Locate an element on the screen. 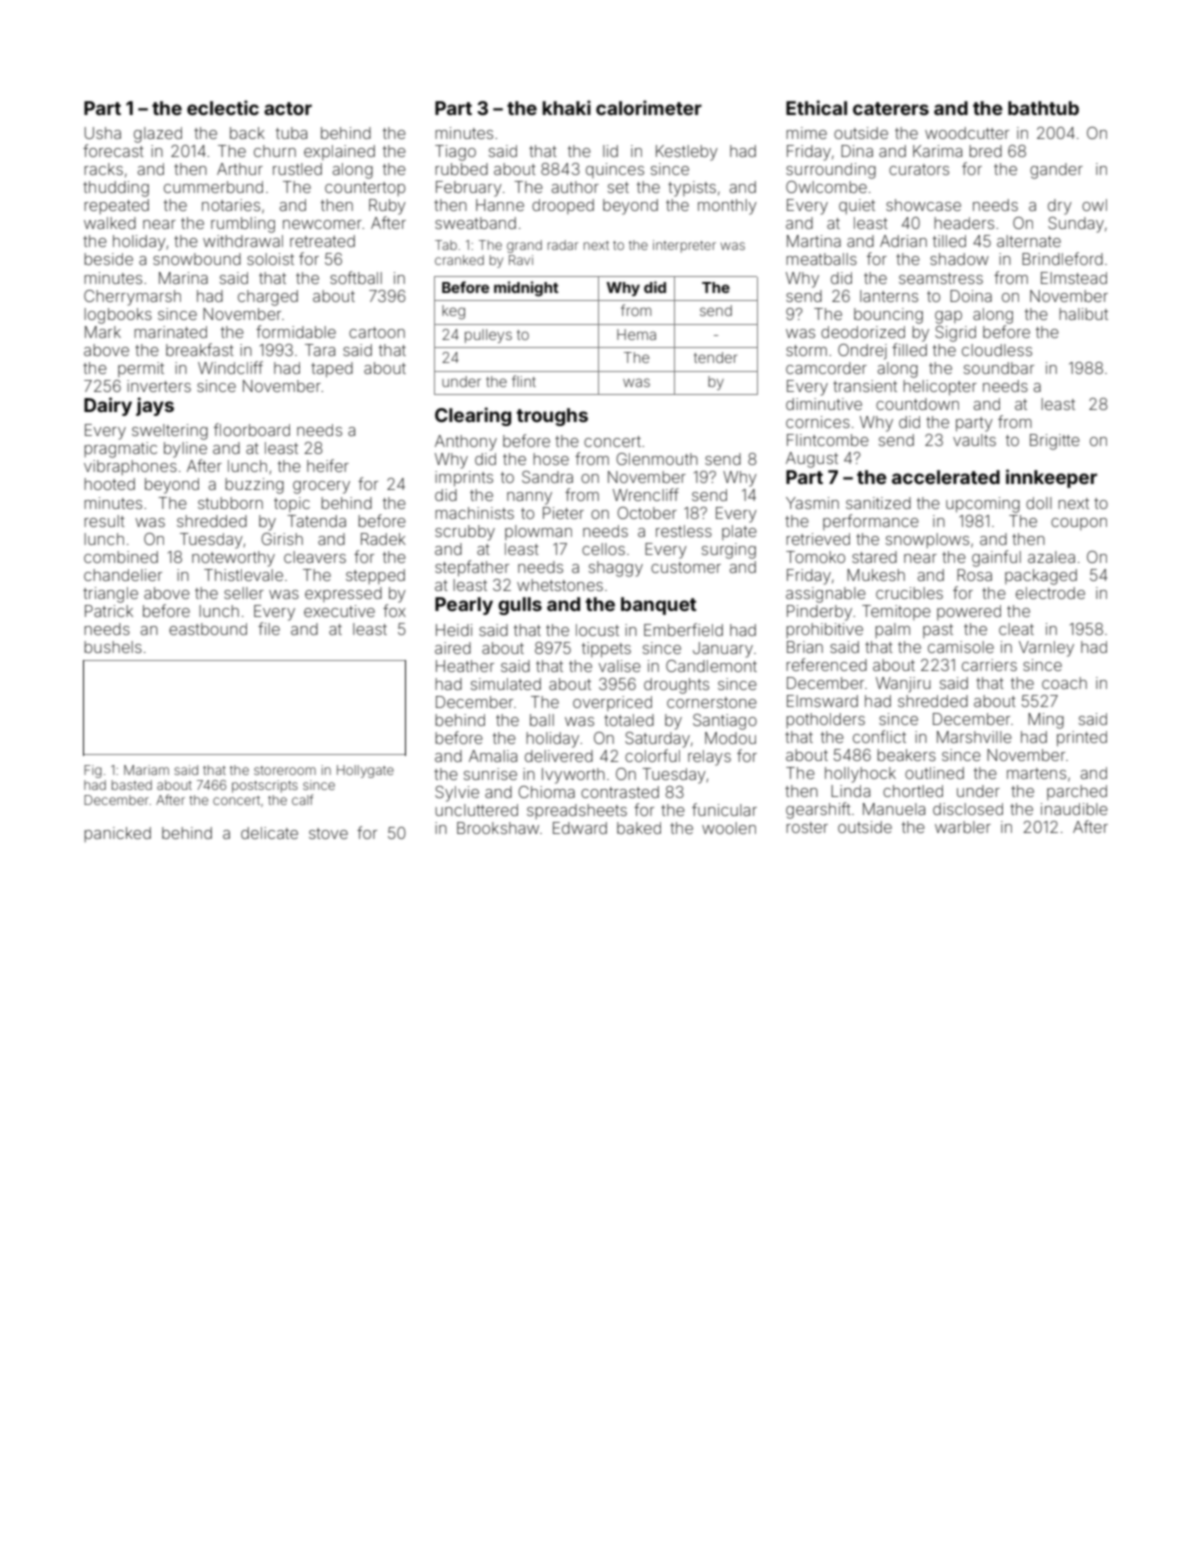 The width and height of the screenshot is (1192, 1543). whetstones is located at coordinates (560, 585).
